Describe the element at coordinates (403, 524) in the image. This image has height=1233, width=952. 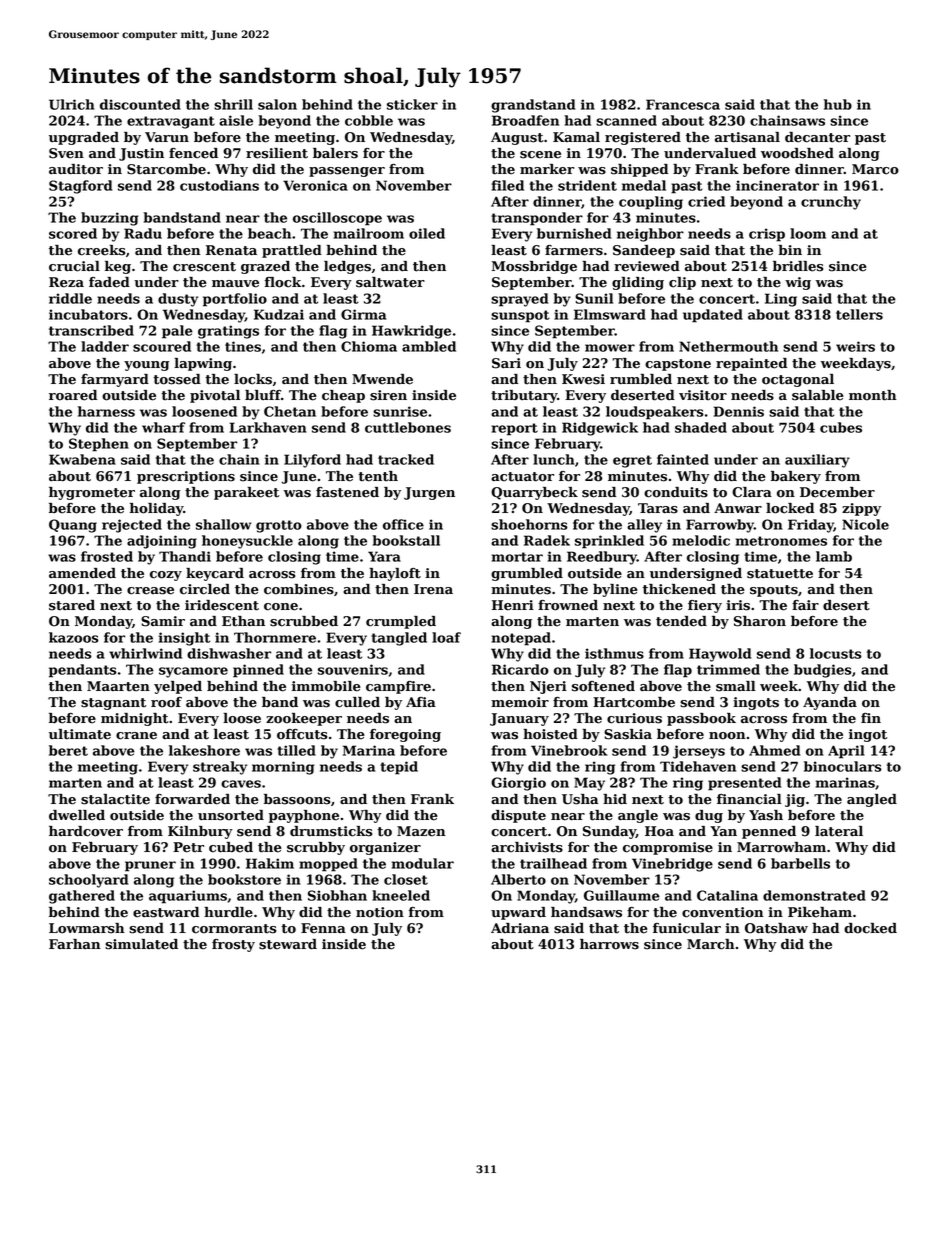
I see `office` at that location.
